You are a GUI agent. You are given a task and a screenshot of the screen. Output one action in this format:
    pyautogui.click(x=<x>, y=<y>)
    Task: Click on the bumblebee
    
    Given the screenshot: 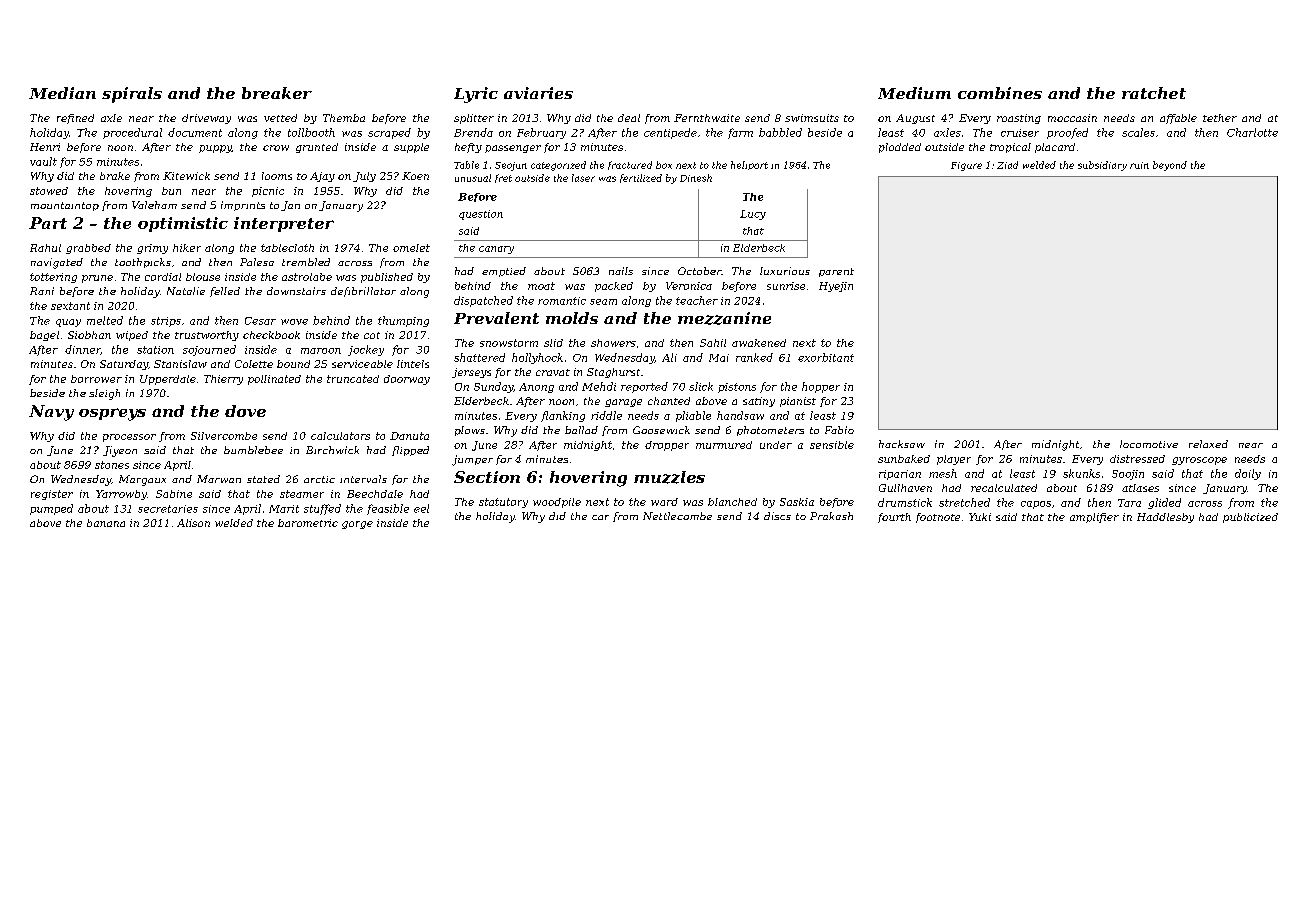 What is the action you would take?
    pyautogui.click(x=253, y=450)
